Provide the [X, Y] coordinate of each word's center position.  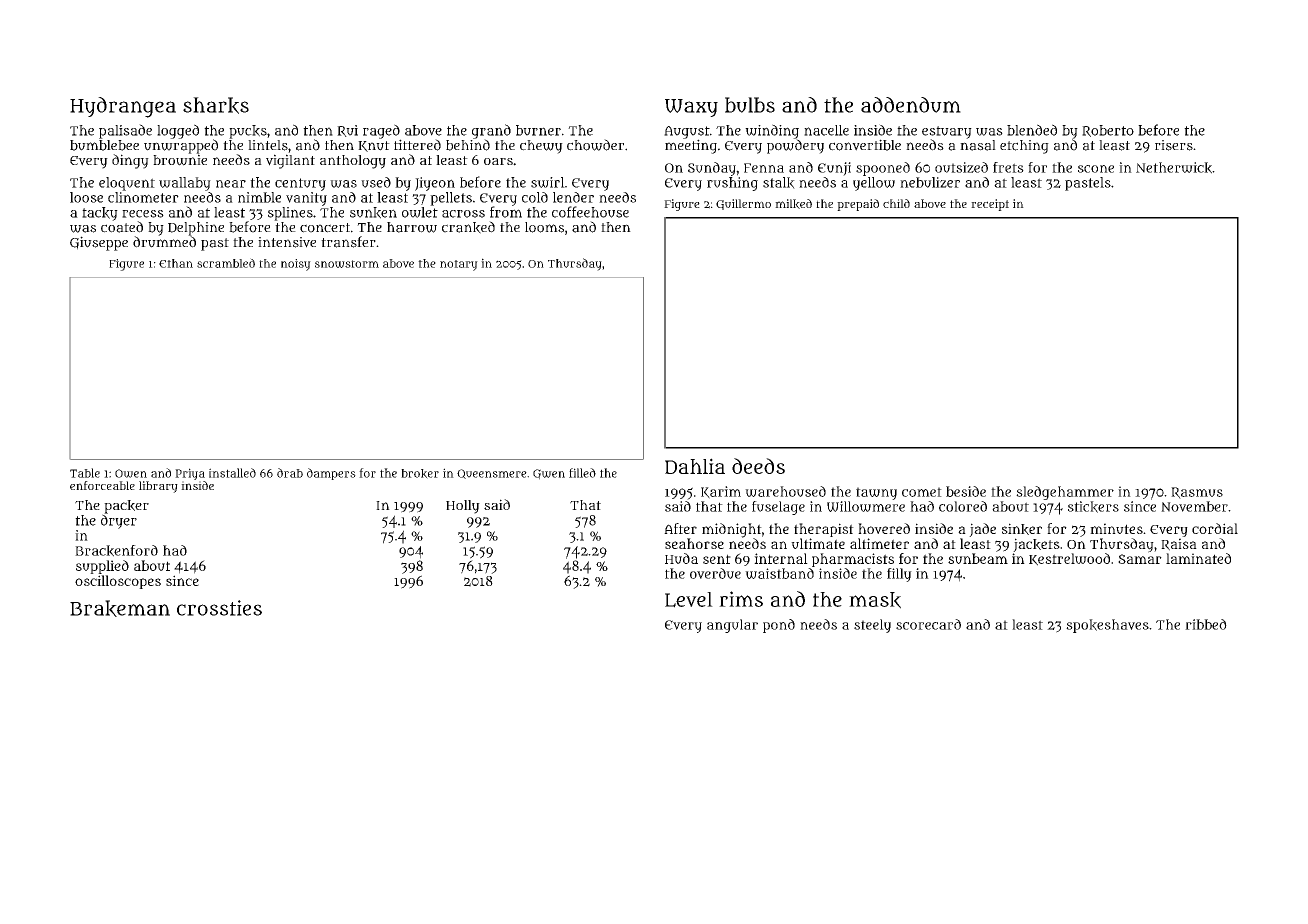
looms [544, 227]
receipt [990, 205]
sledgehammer [1065, 493]
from [506, 212]
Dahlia [695, 466]
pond [779, 626]
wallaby [185, 184]
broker [420, 474]
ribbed [1206, 624]
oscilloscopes [118, 582]
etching [1024, 147]
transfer [348, 242]
